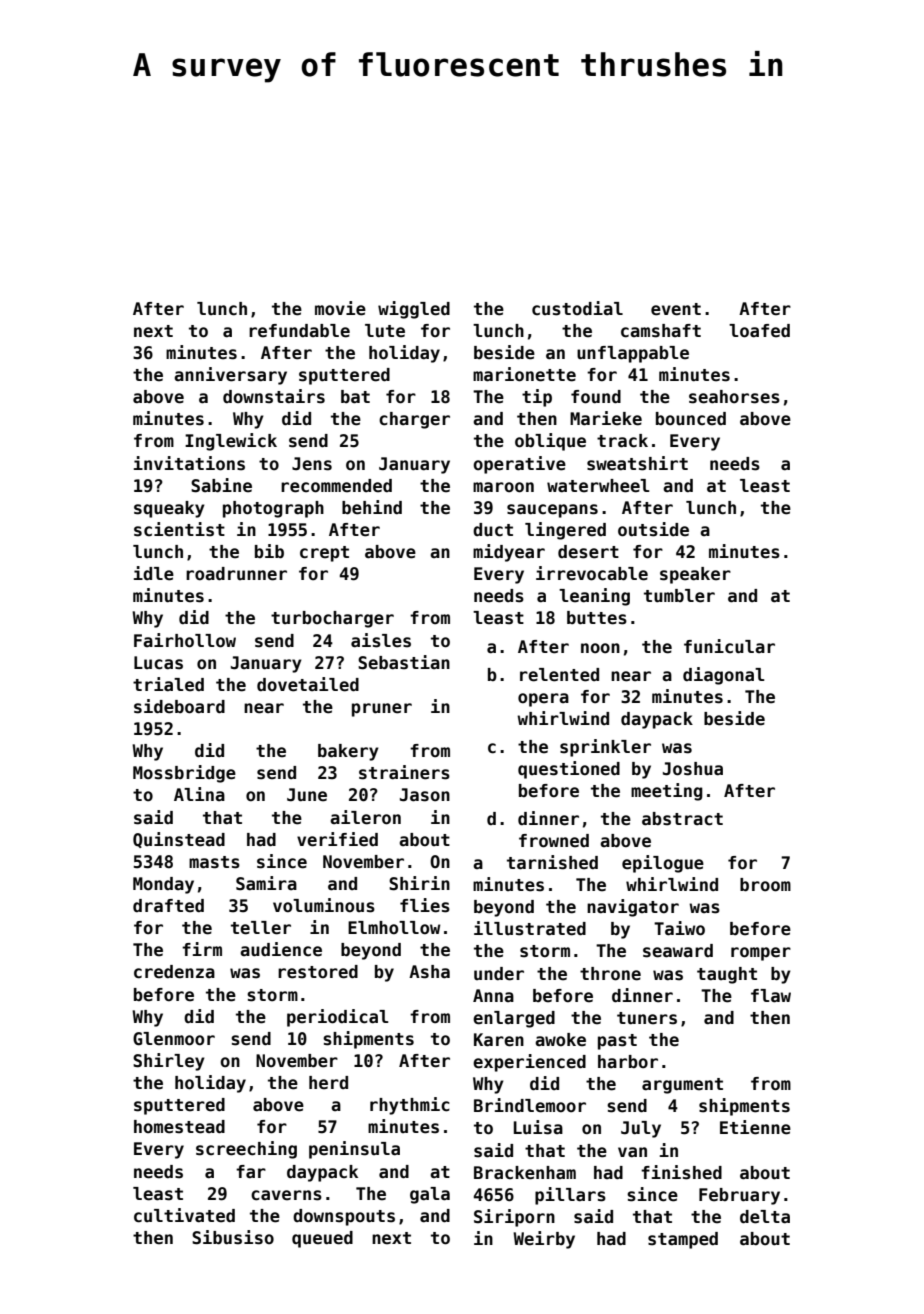 The image size is (924, 1314). Describe the element at coordinates (414, 310) in the page. I see `wiggled` at that location.
